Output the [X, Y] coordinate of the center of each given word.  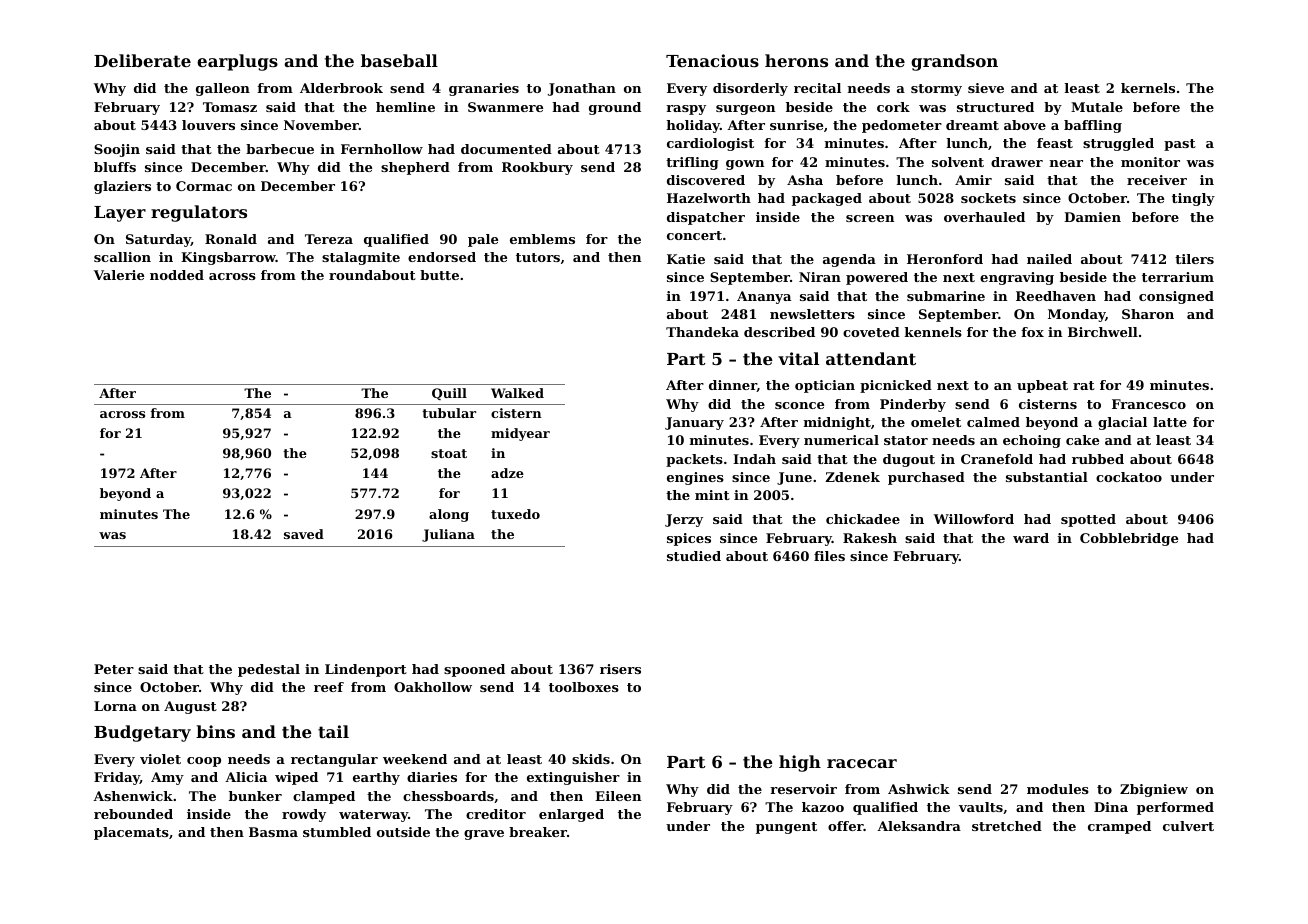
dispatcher [706, 218]
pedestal [269, 670]
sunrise [796, 125]
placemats [131, 833]
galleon [223, 89]
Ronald [231, 239]
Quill [449, 394]
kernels [1148, 88]
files [829, 556]
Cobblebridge [1129, 539]
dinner [733, 386]
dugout [909, 460]
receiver [1157, 180]
